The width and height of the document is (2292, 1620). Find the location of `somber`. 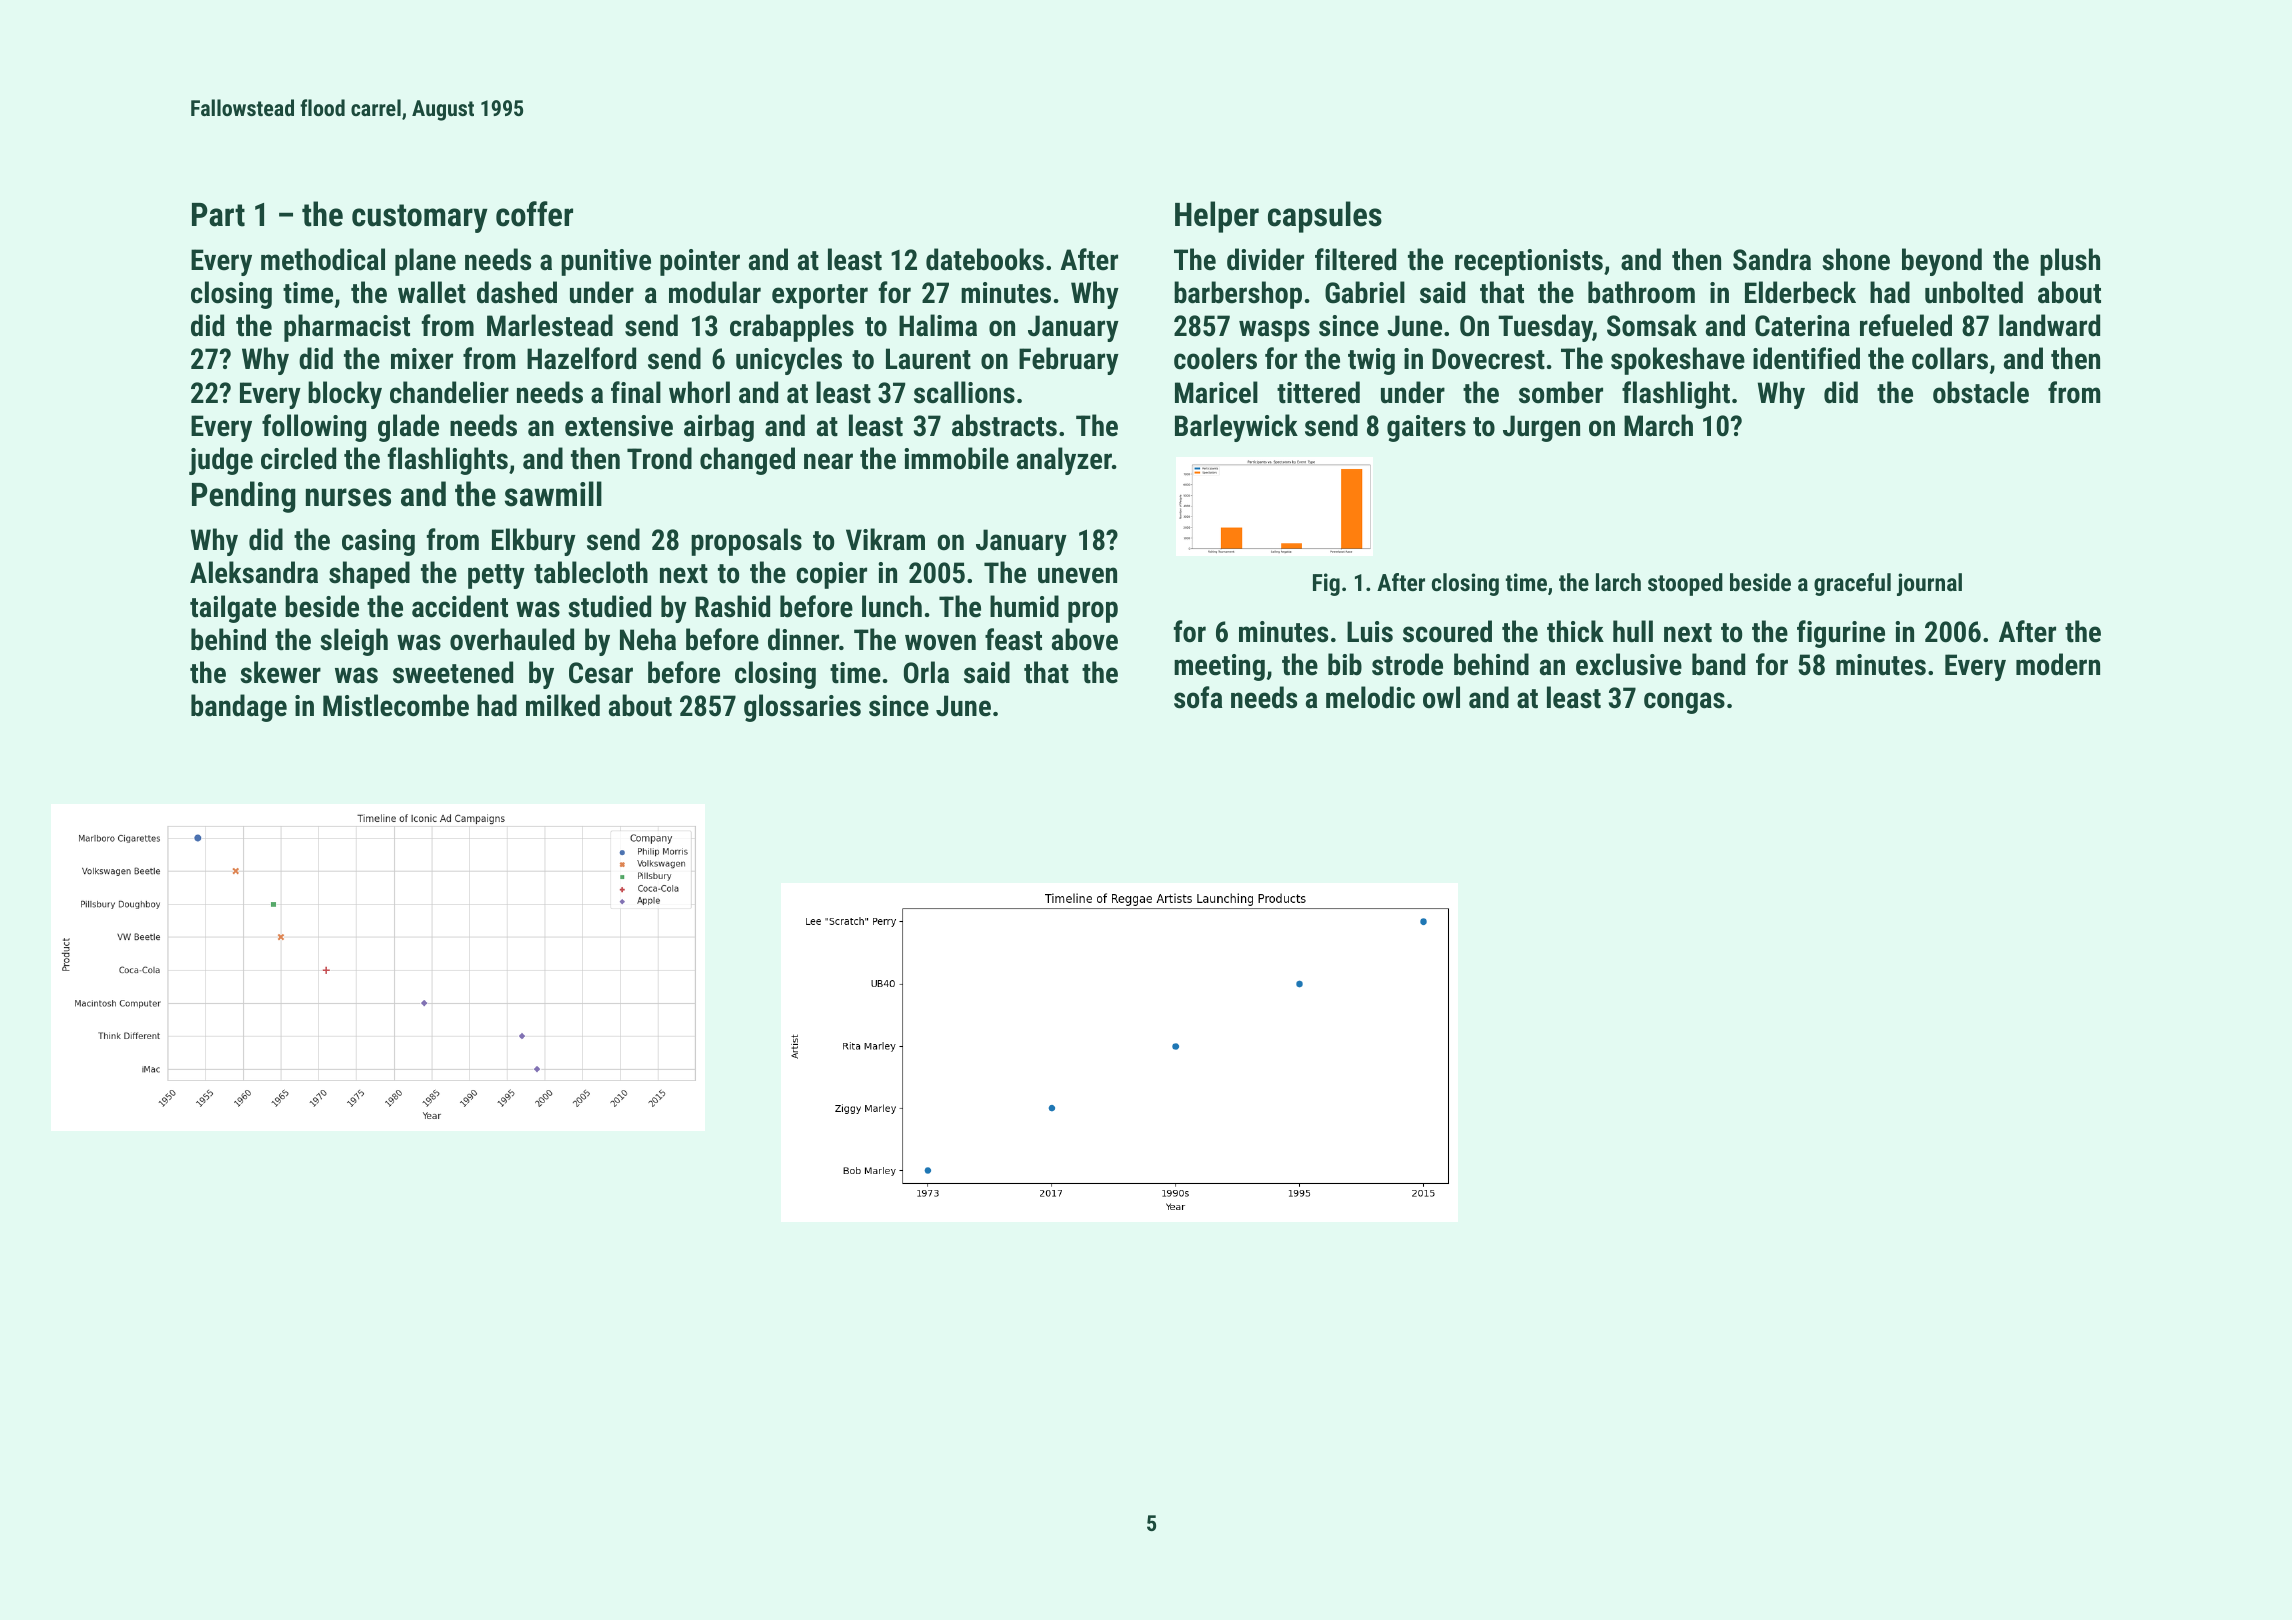

somber is located at coordinates (1561, 392).
